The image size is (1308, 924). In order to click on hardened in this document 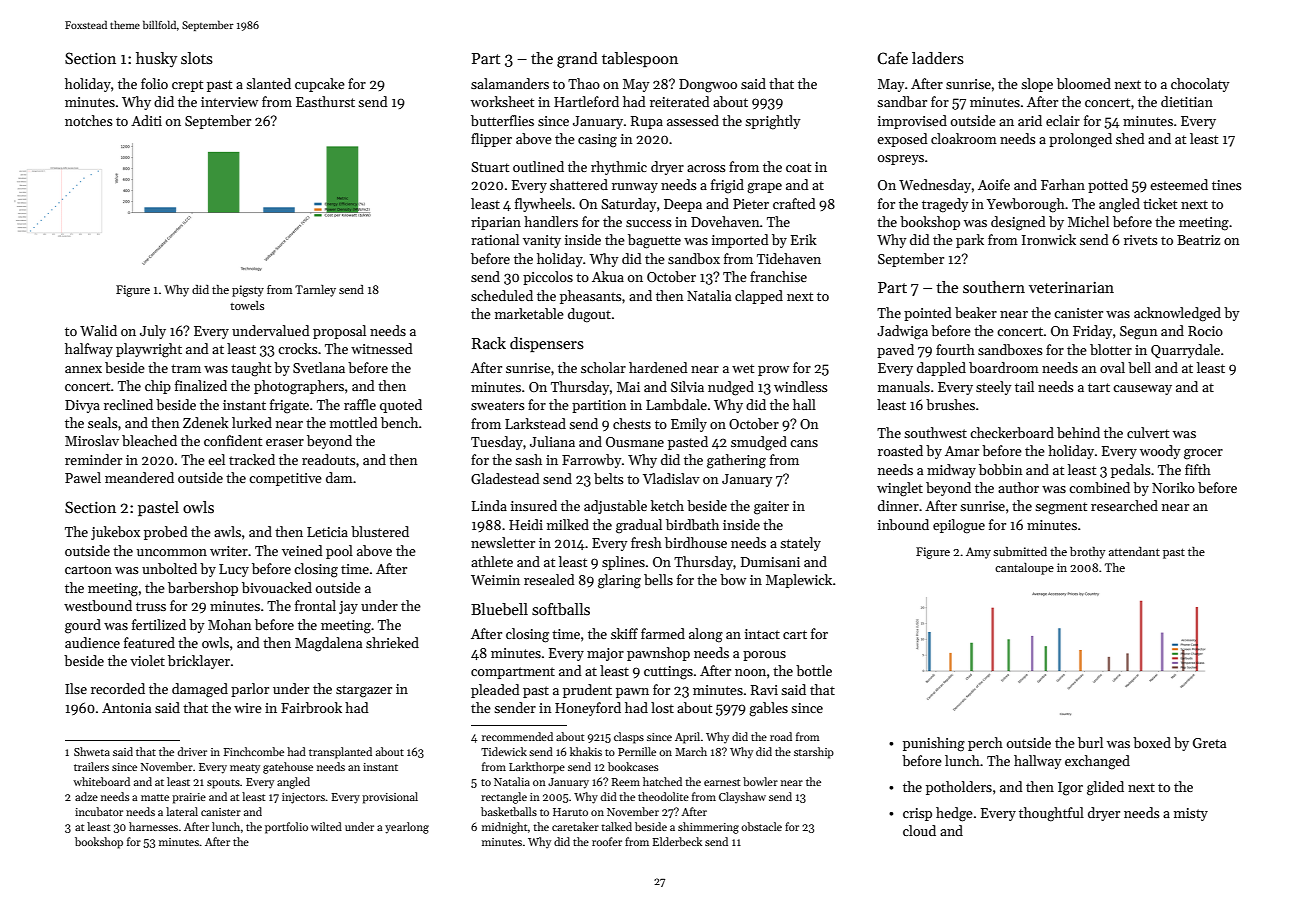, I will do `click(658, 367)`.
